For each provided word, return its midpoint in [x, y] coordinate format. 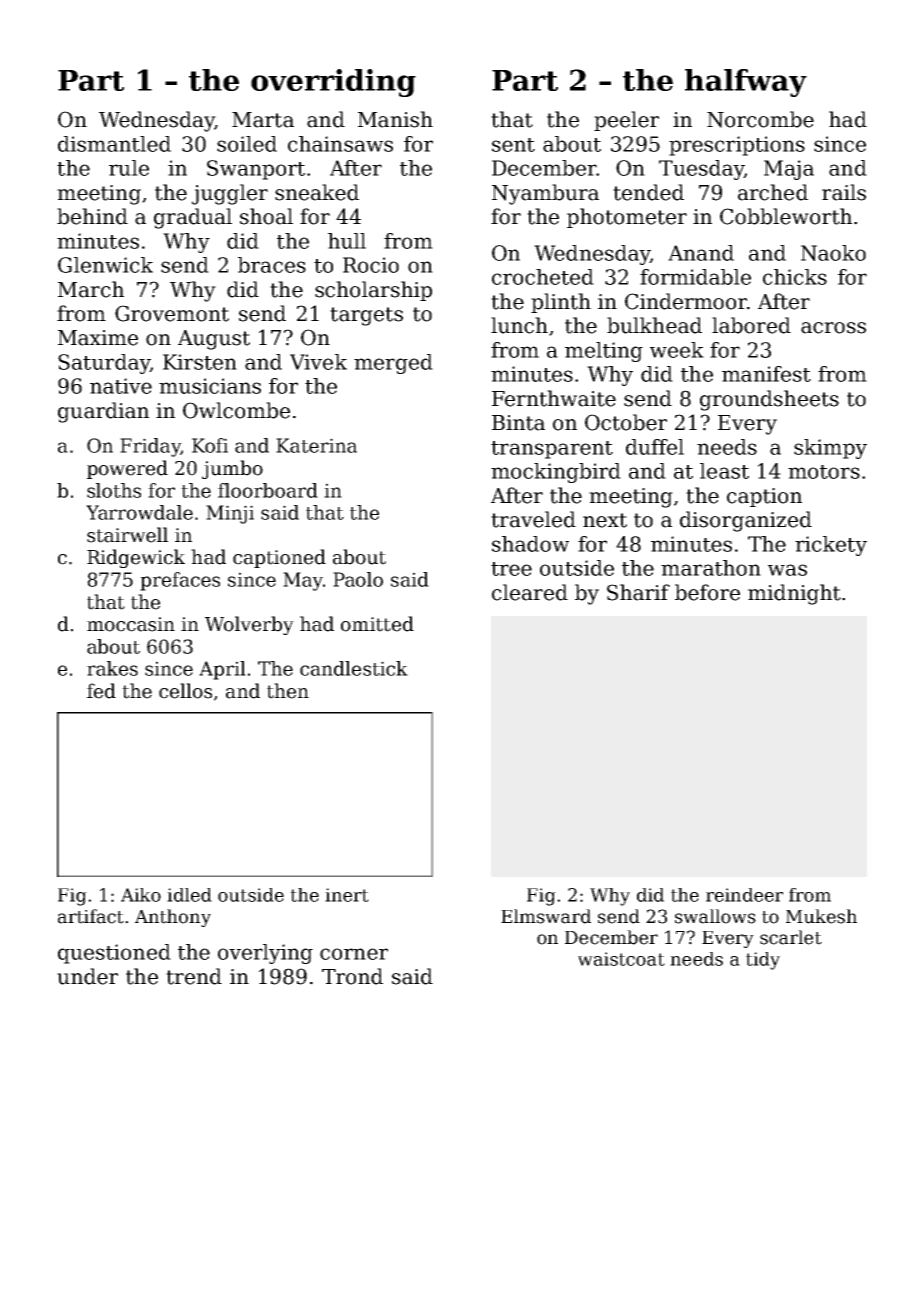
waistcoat [621, 959]
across [833, 328]
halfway [746, 83]
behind [92, 216]
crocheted [543, 277]
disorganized [746, 521]
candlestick [354, 668]
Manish [395, 119]
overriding [333, 83]
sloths [114, 490]
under [87, 976]
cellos [185, 691]
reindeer [744, 895]
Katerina [316, 445]
